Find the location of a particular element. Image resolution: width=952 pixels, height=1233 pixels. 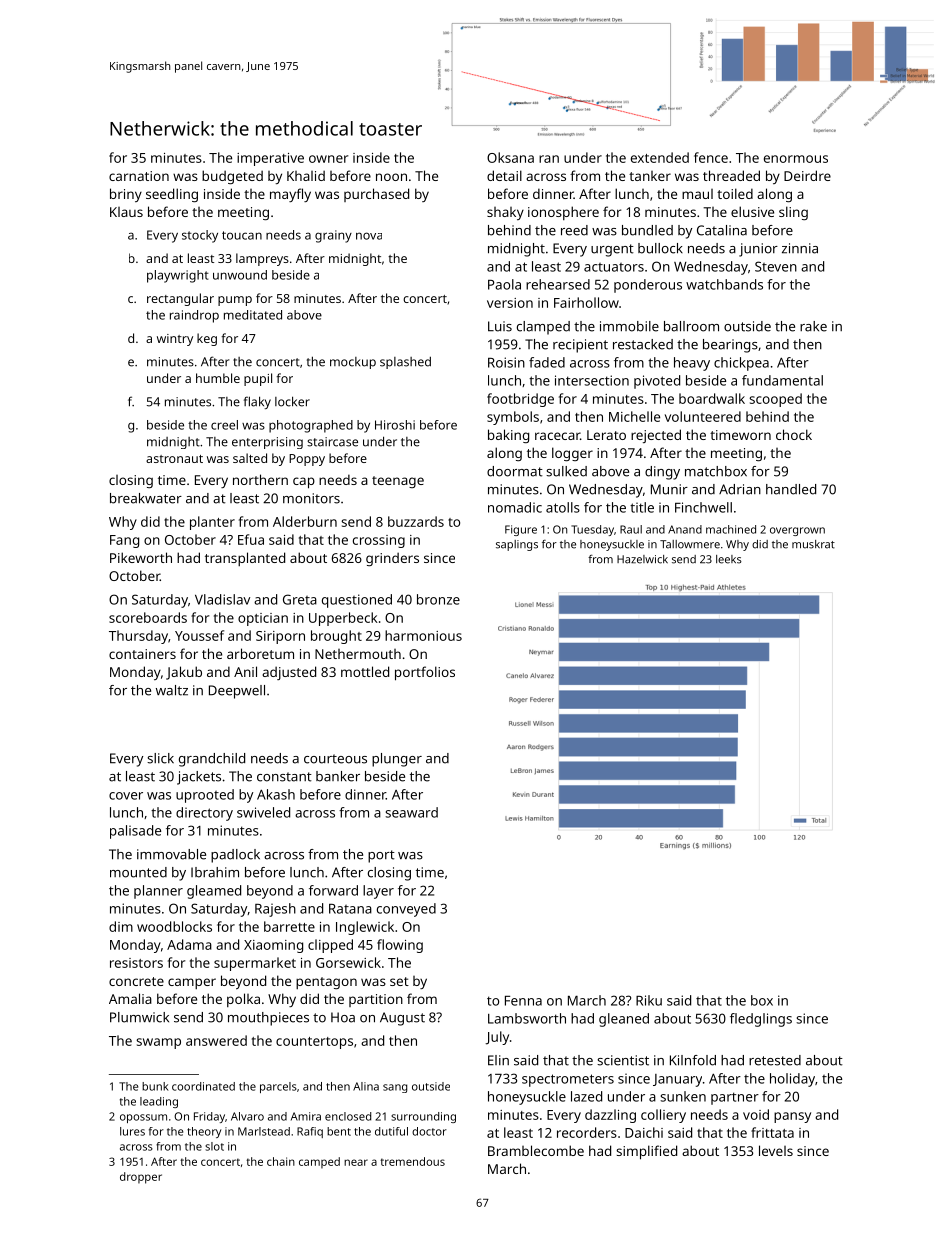

Vladislav is located at coordinates (222, 599).
